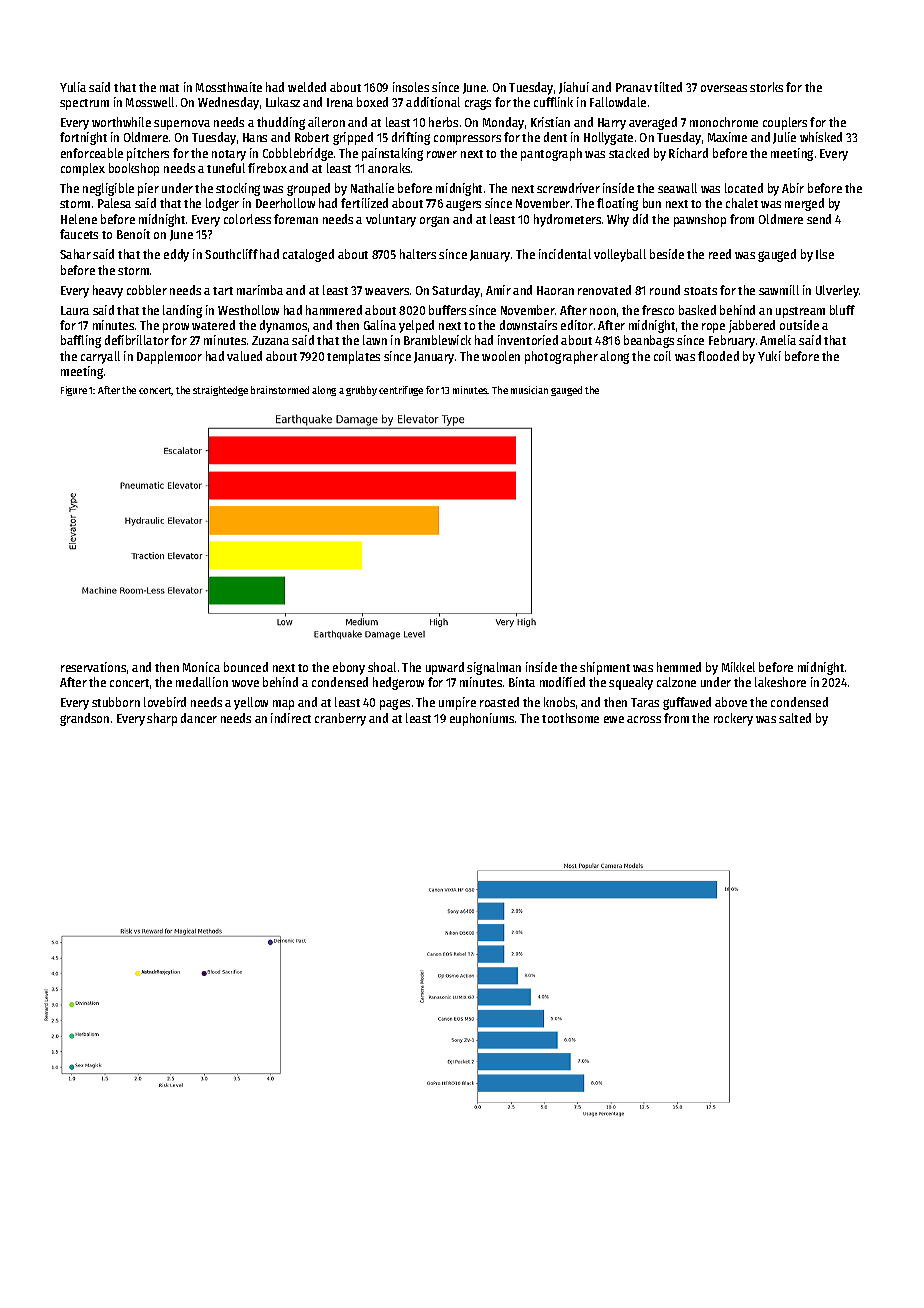  Describe the element at coordinates (75, 254) in the image. I see `Sahar` at that location.
